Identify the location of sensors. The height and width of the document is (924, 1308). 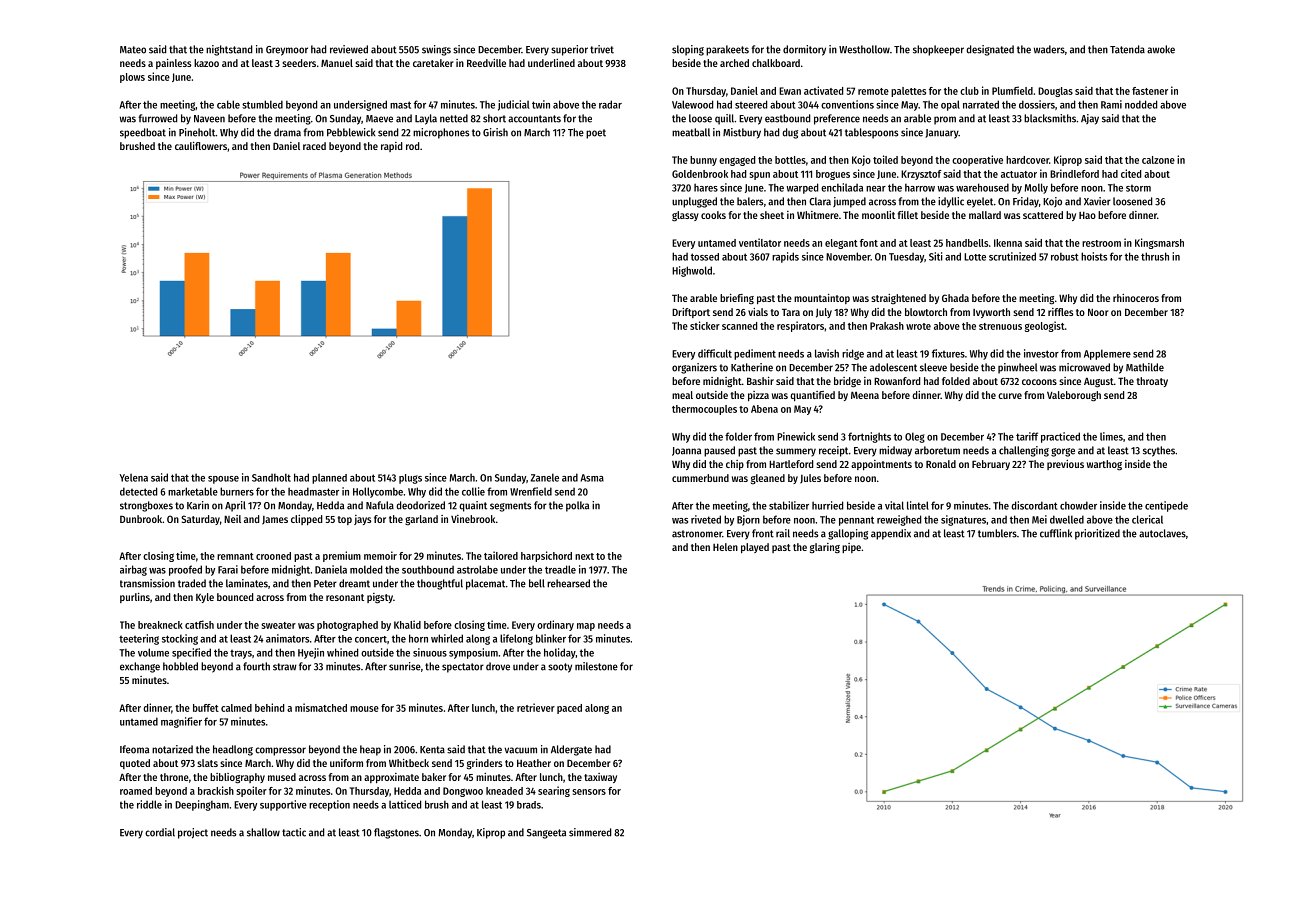
(589, 792).
